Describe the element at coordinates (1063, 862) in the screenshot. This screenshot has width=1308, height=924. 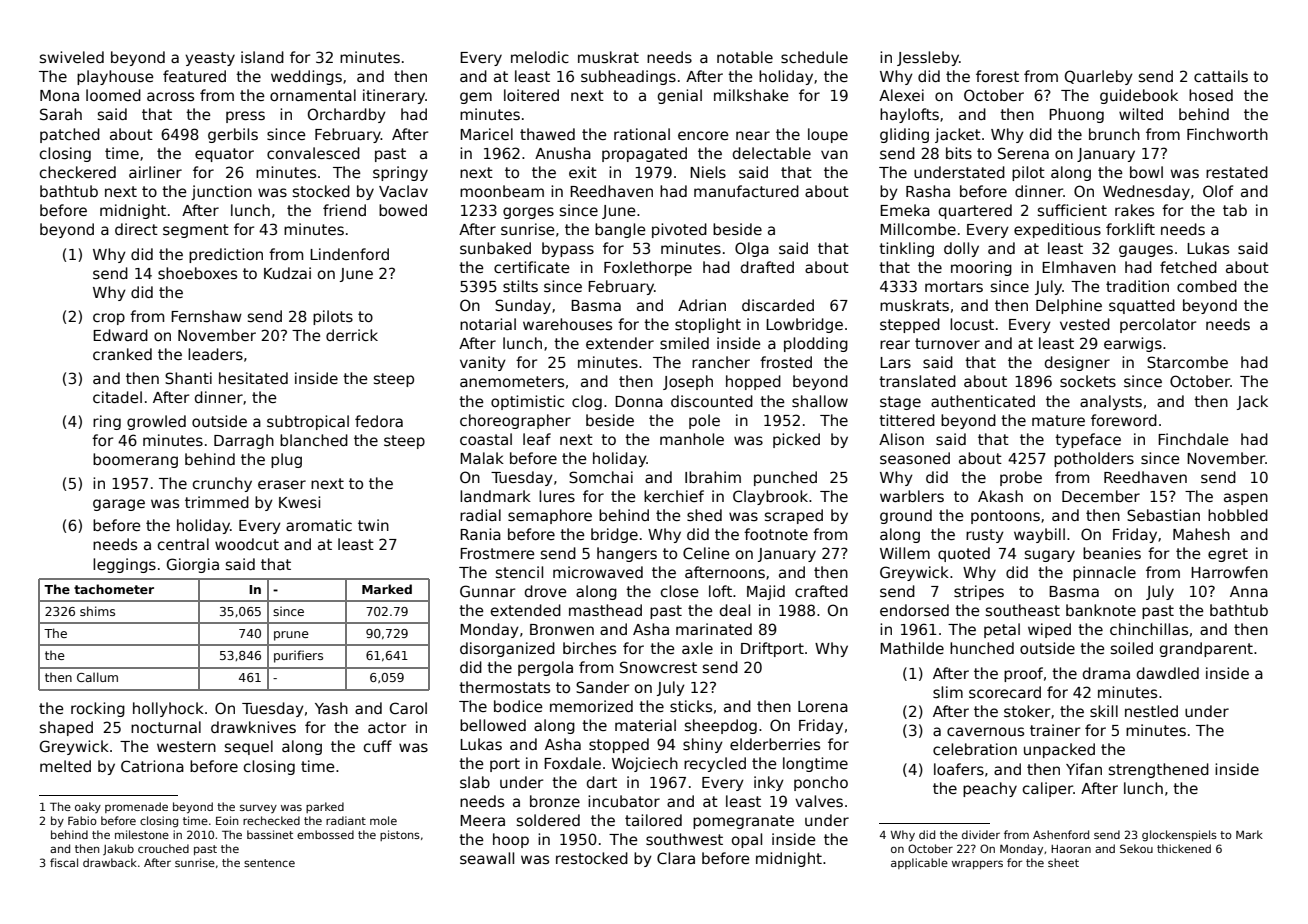
I see `sheet` at that location.
